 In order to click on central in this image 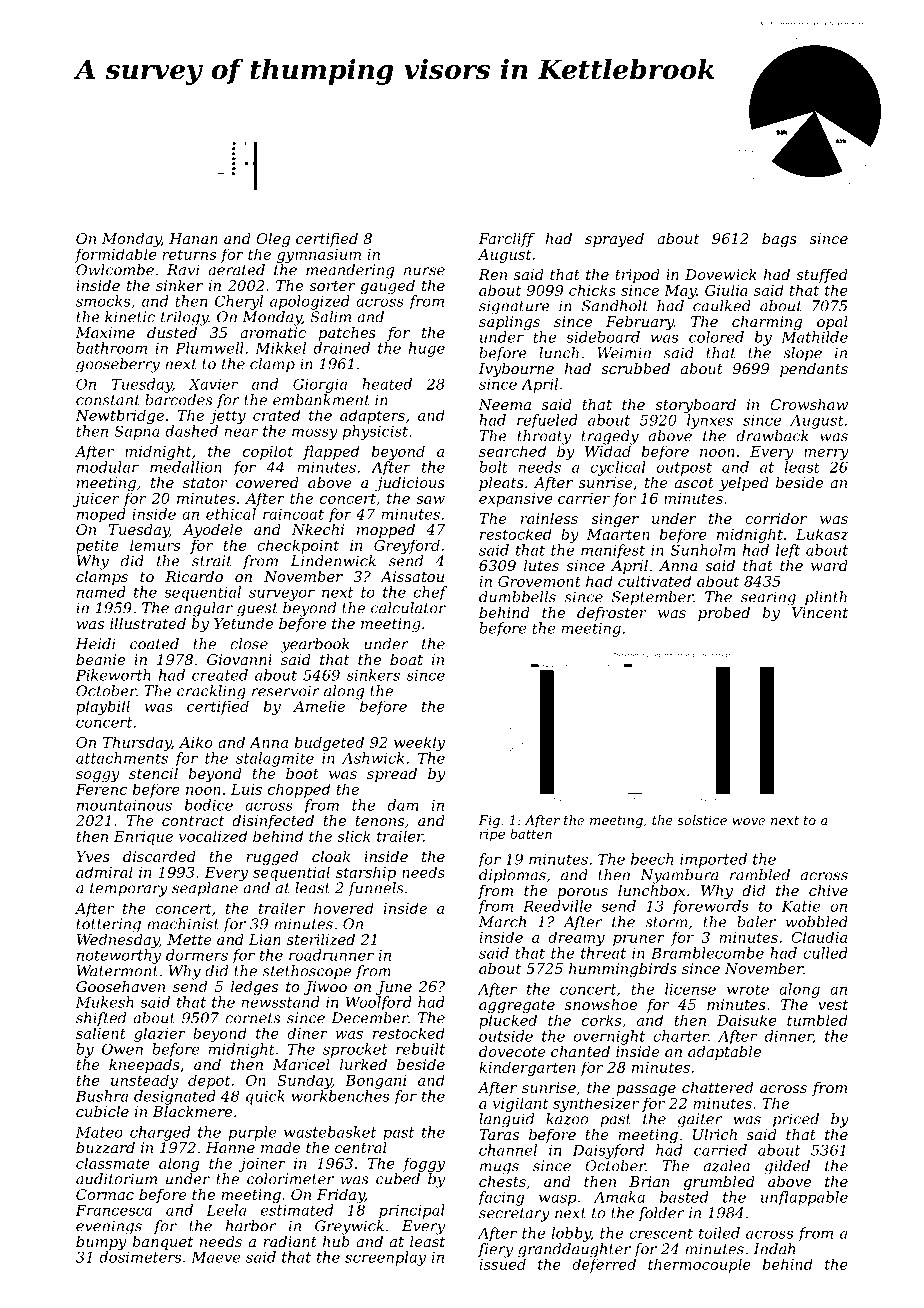, I will do `click(361, 1147)`.
